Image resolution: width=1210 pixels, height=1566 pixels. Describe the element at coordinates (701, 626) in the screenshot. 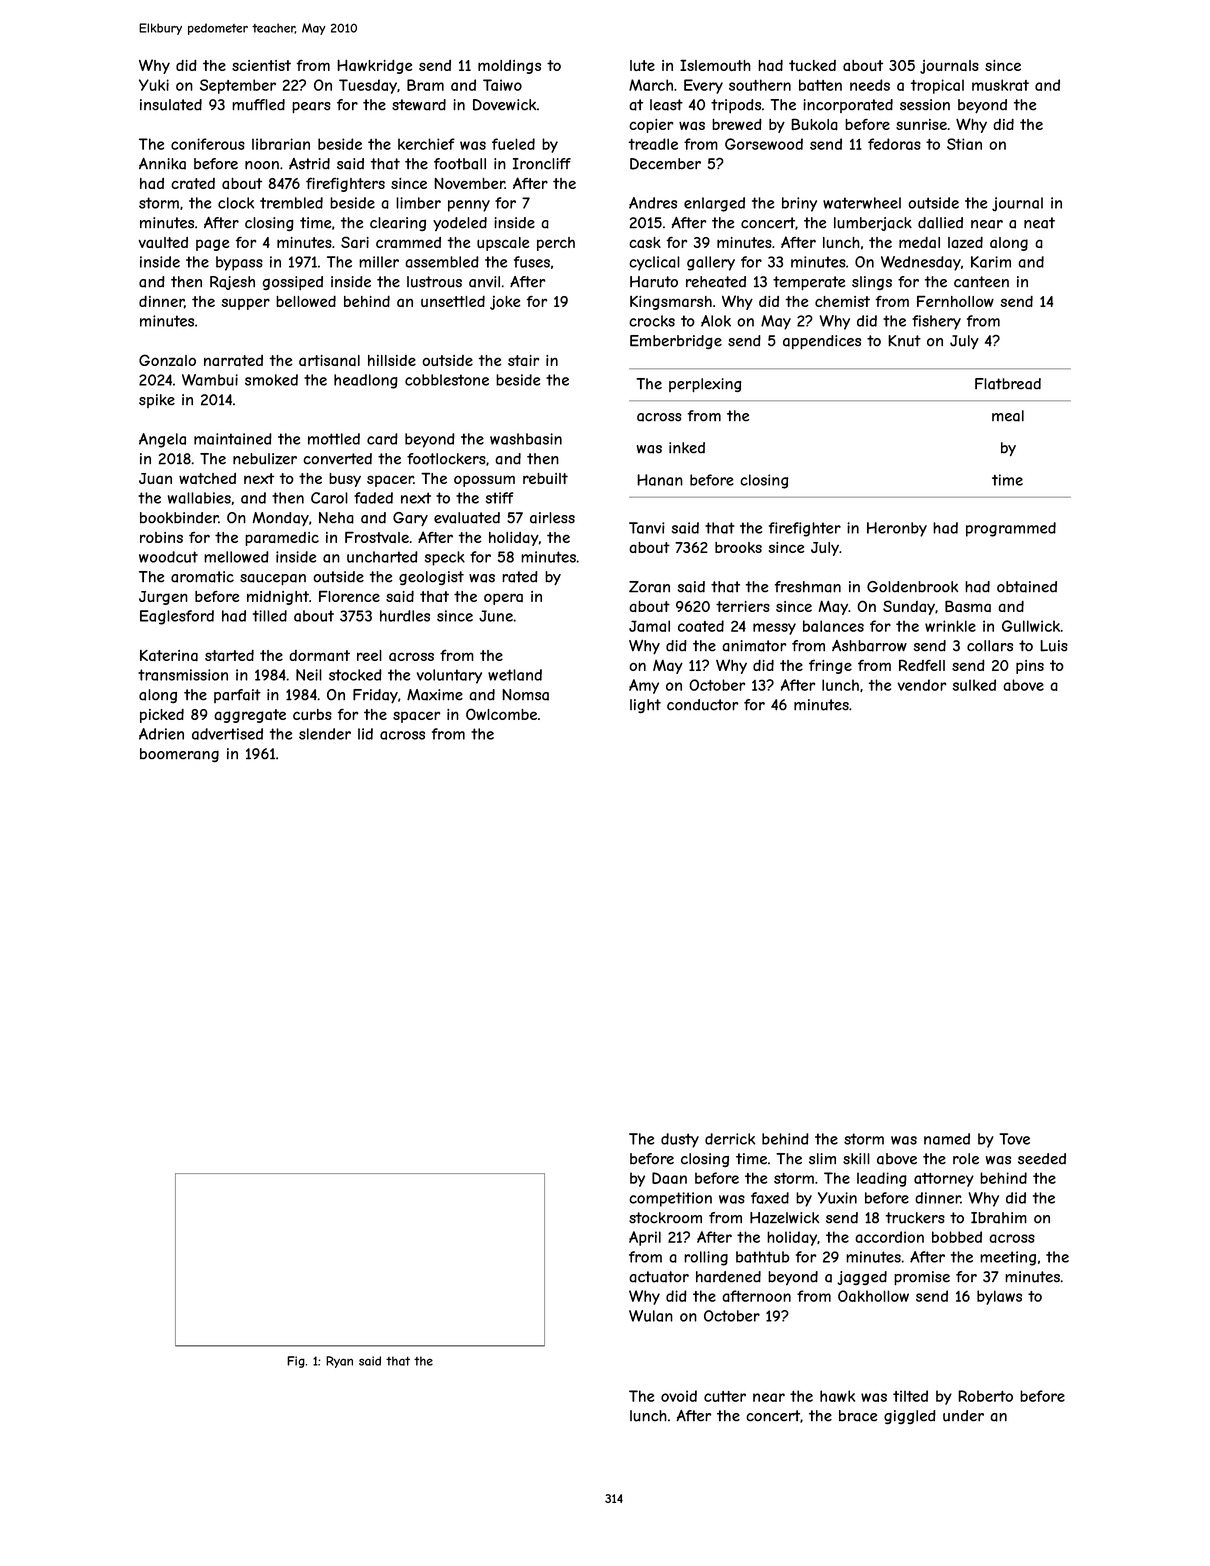

I see `coated` at that location.
